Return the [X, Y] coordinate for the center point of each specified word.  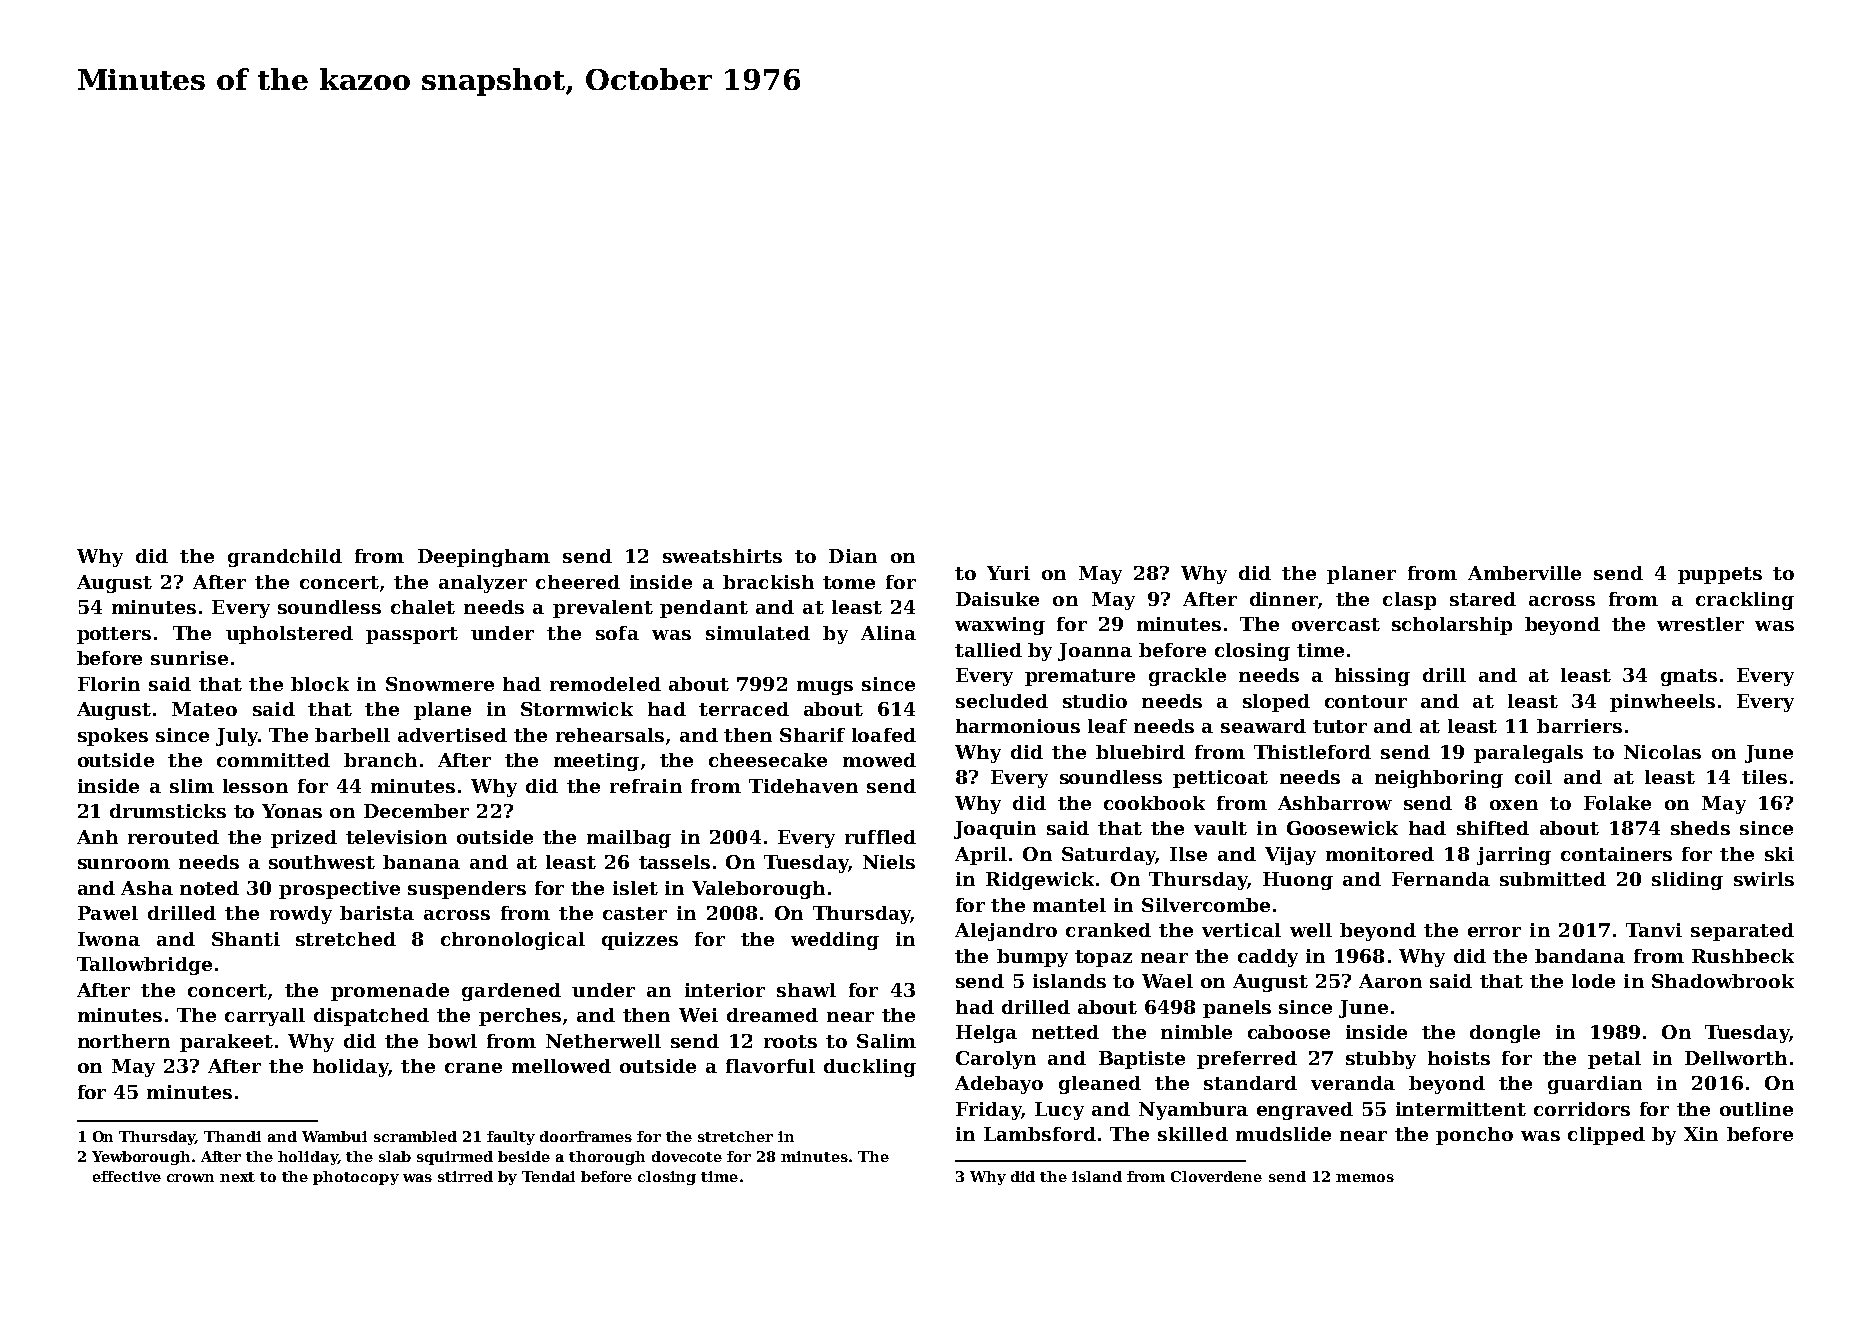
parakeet [226, 1043]
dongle [1505, 1034]
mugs [825, 688]
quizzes [640, 941]
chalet [423, 607]
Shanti [246, 939]
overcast [1336, 624]
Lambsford [1040, 1134]
